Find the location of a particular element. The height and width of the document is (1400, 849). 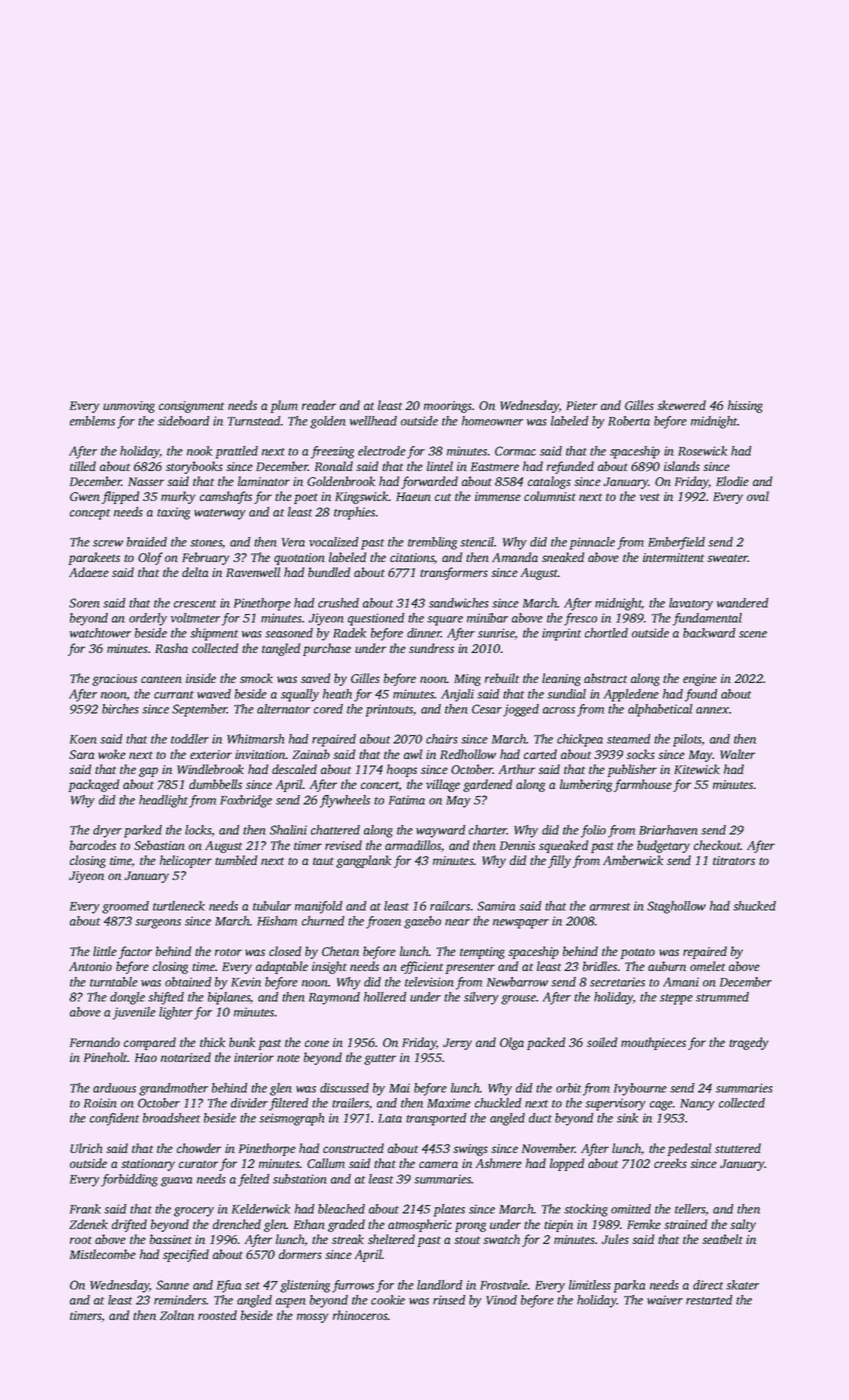

roosted is located at coordinates (217, 1315).
